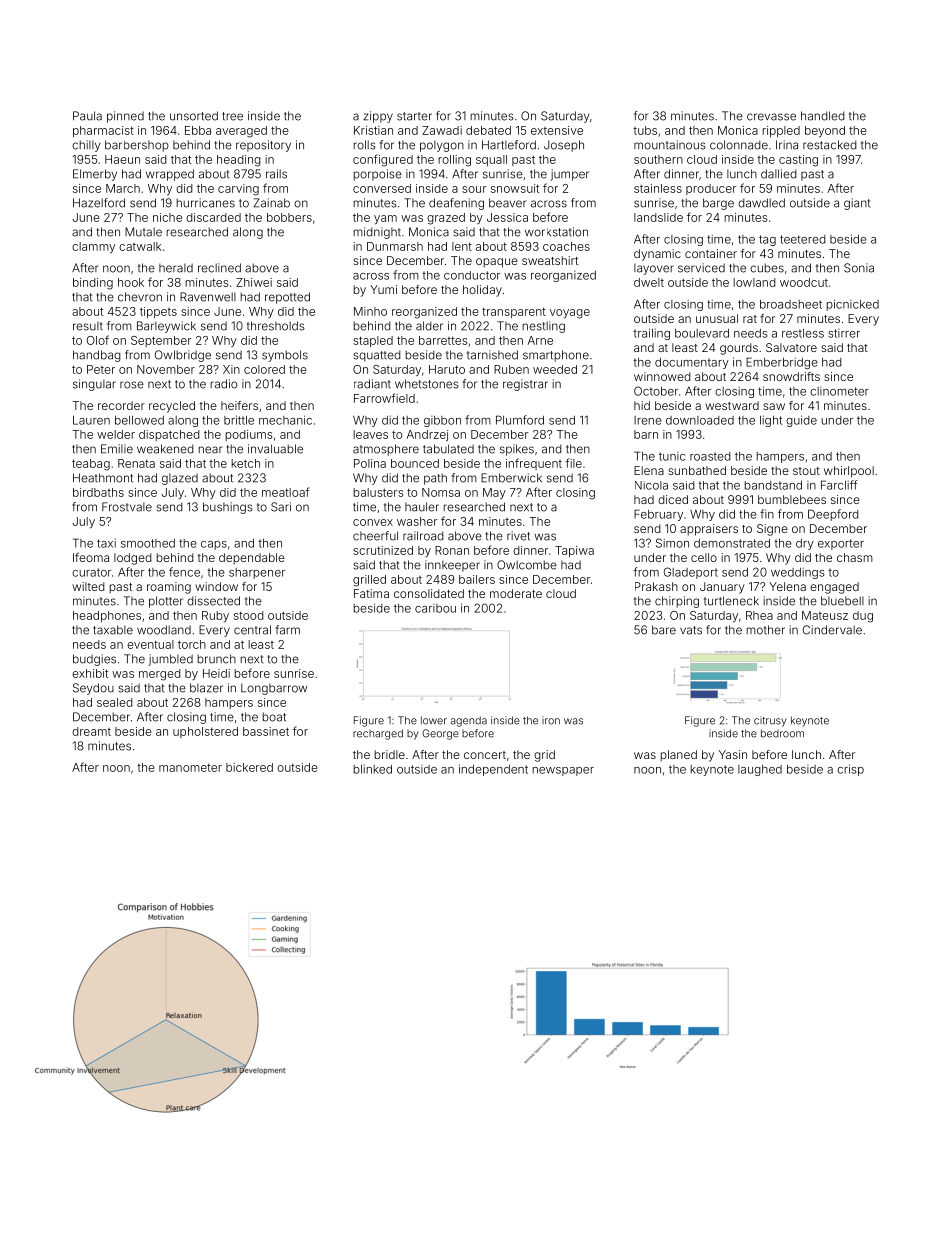 The height and width of the image is (1233, 952). Describe the element at coordinates (91, 572) in the image. I see `curator` at that location.
